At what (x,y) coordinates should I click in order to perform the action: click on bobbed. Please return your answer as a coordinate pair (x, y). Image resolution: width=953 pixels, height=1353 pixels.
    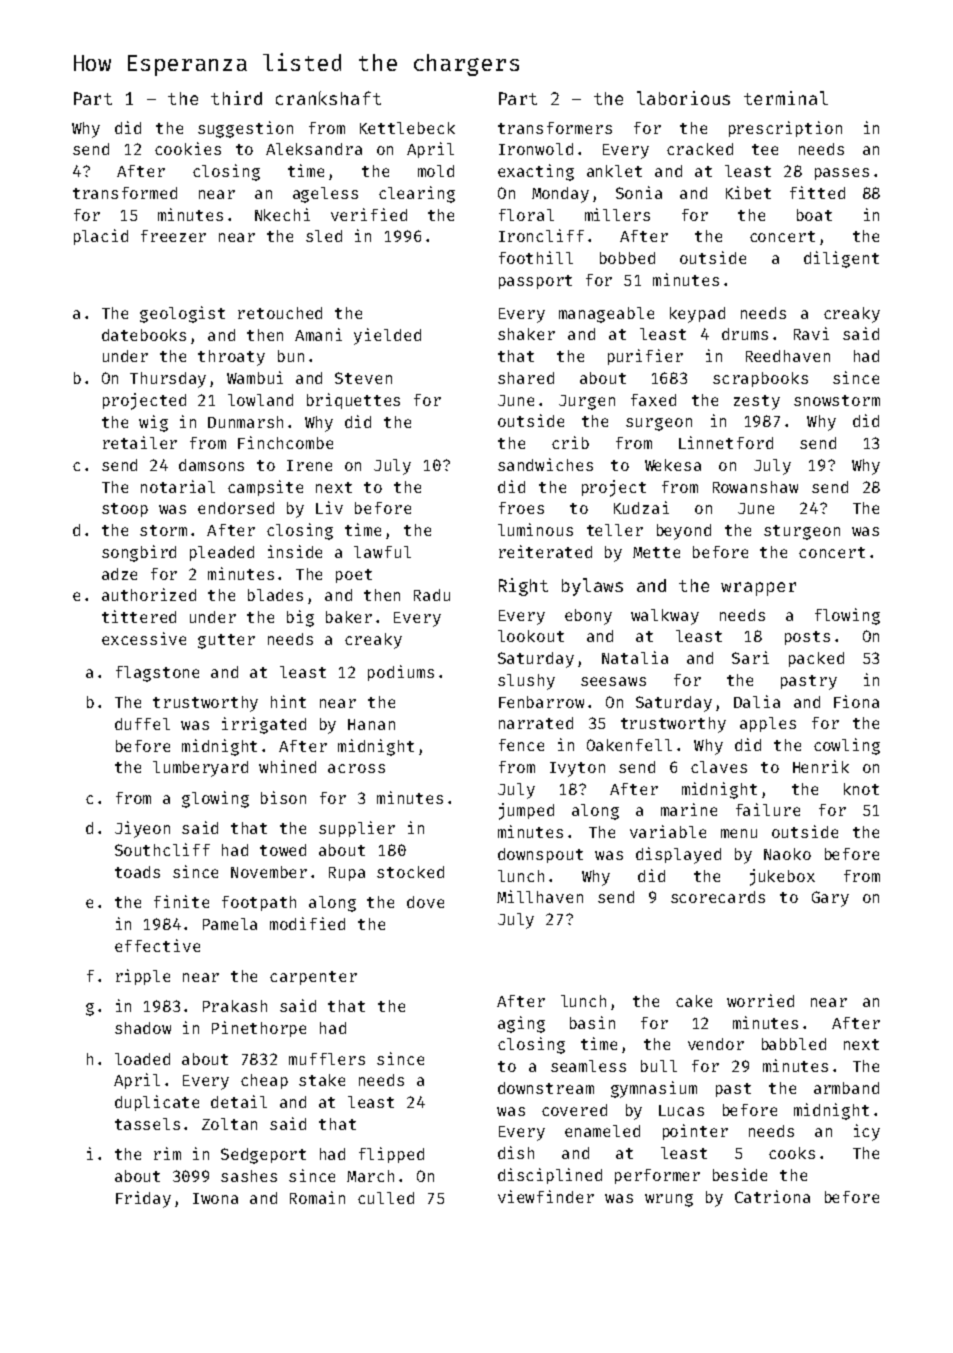
    Looking at the image, I should click on (627, 258).
